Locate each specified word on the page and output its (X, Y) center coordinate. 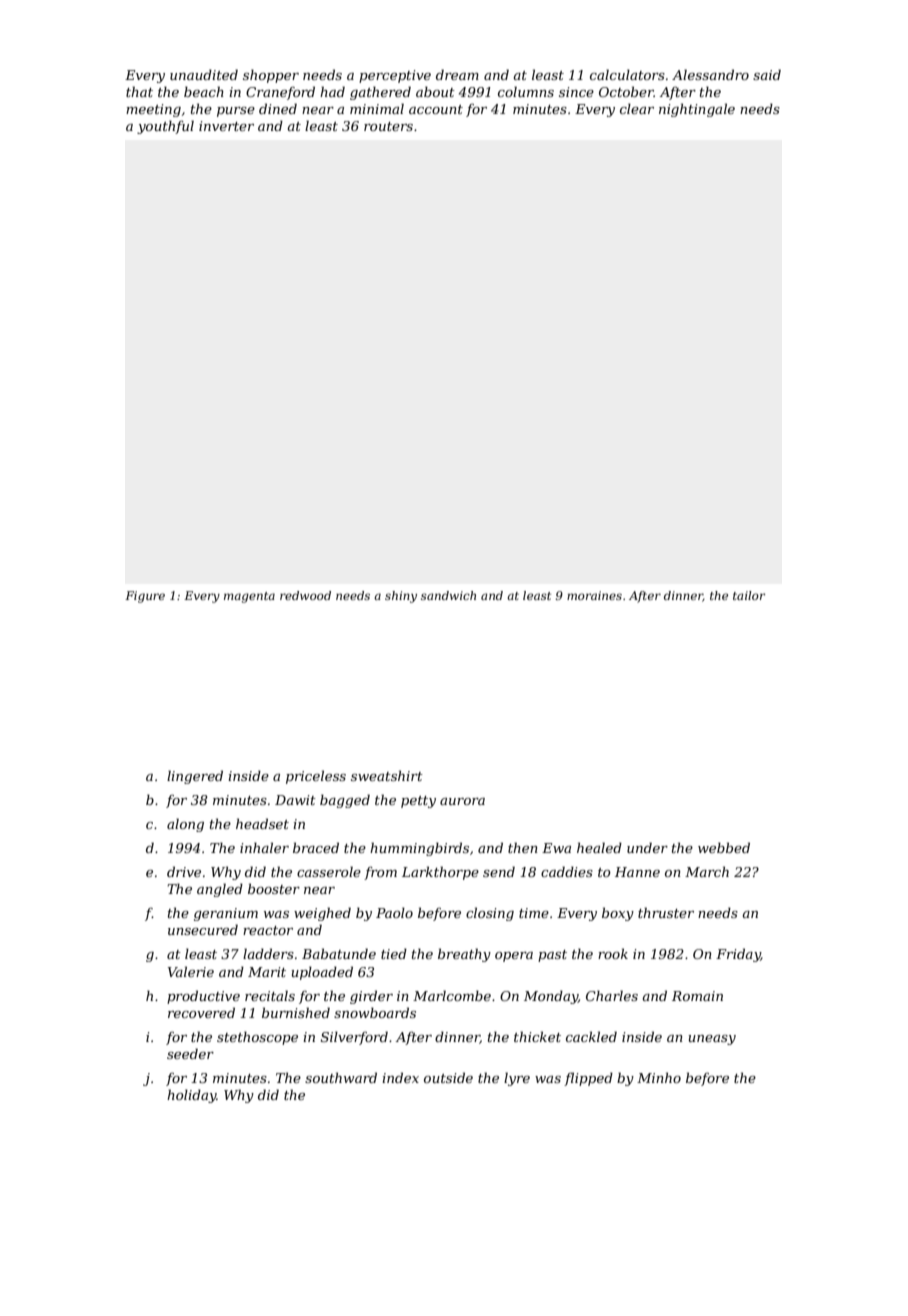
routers (388, 126)
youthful (165, 127)
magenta (249, 597)
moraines (594, 595)
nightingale (697, 110)
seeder (190, 1053)
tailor (749, 595)
